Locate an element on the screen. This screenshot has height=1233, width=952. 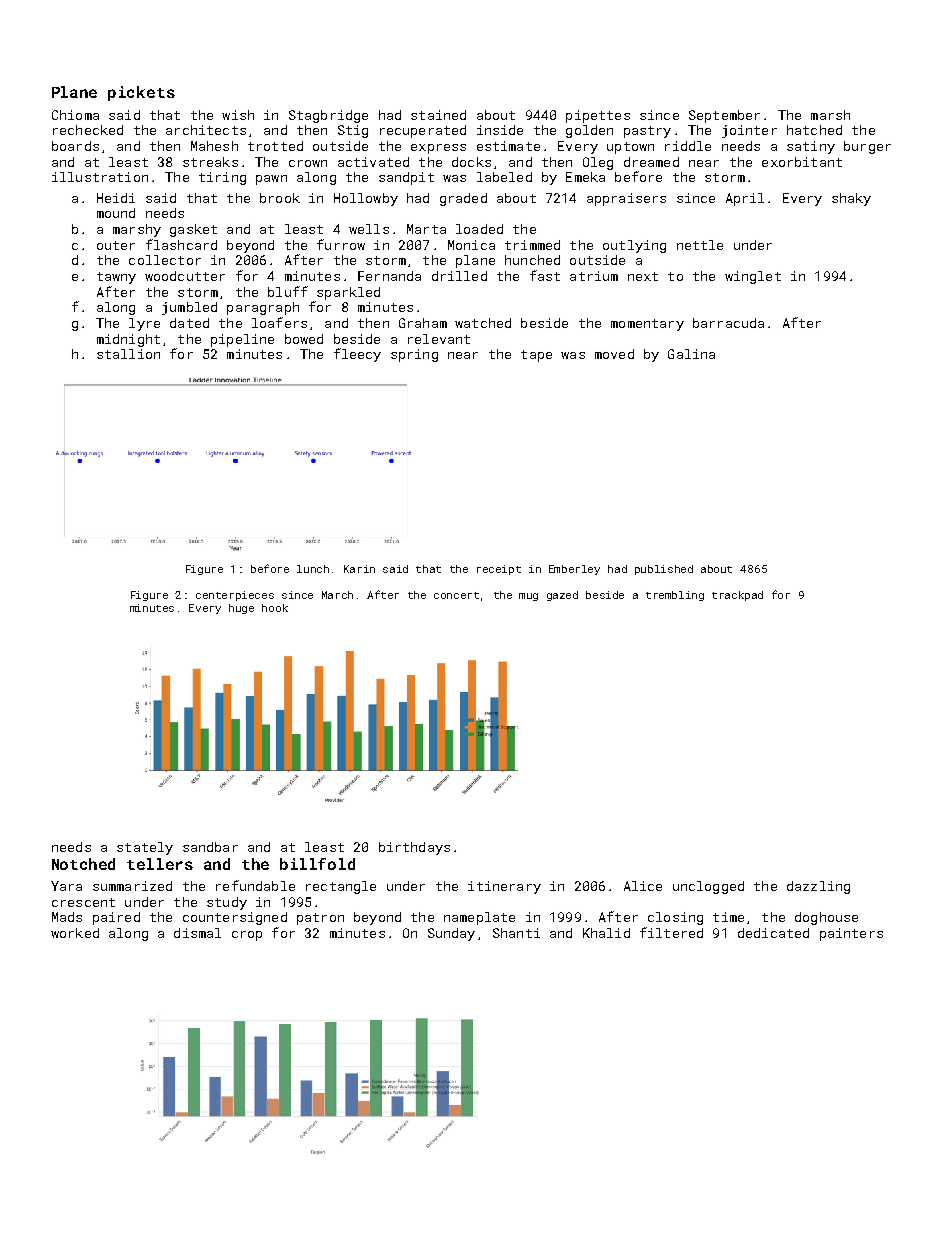
Mads is located at coordinates (67, 917).
